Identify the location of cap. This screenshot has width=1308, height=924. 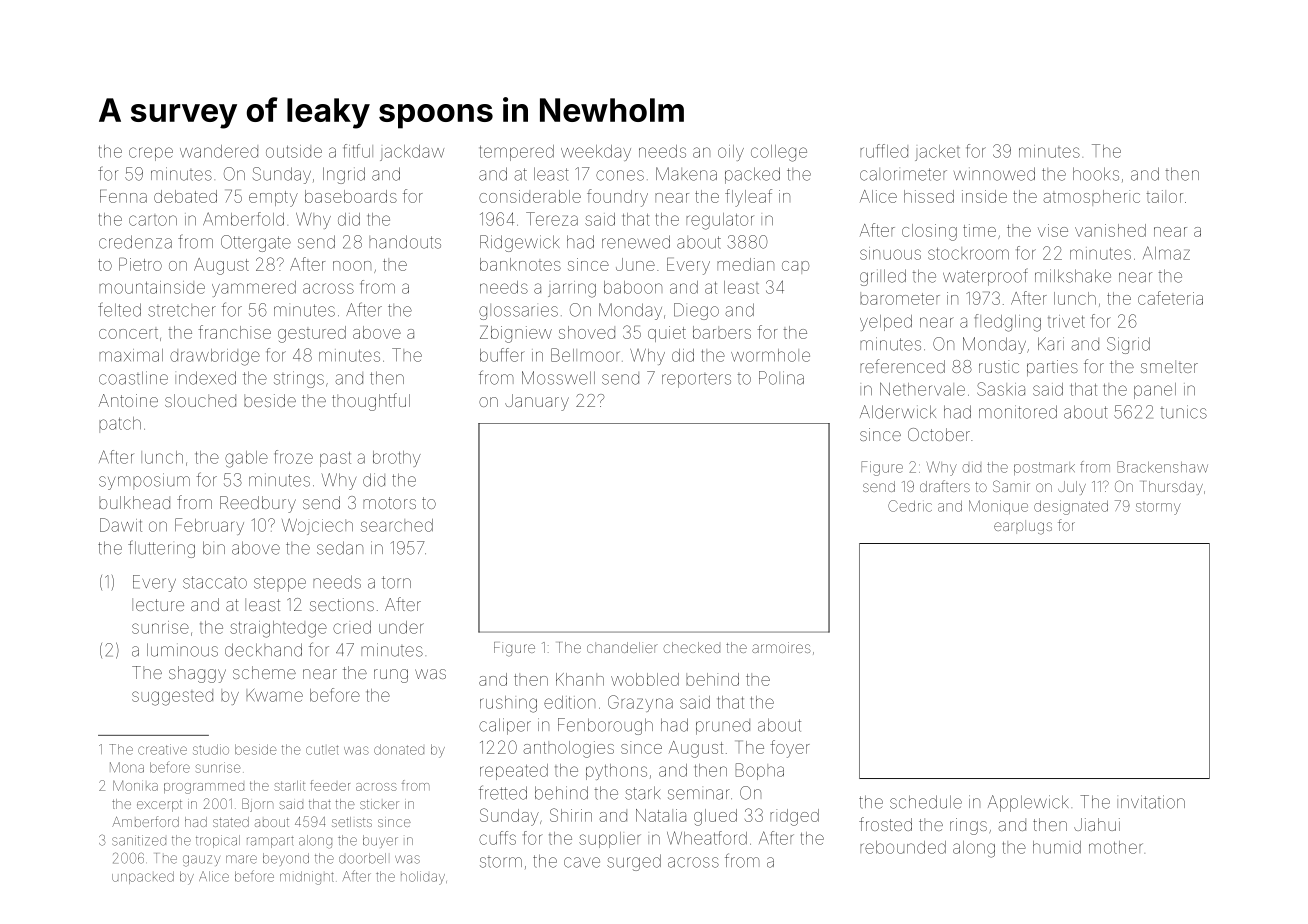
(795, 267).
